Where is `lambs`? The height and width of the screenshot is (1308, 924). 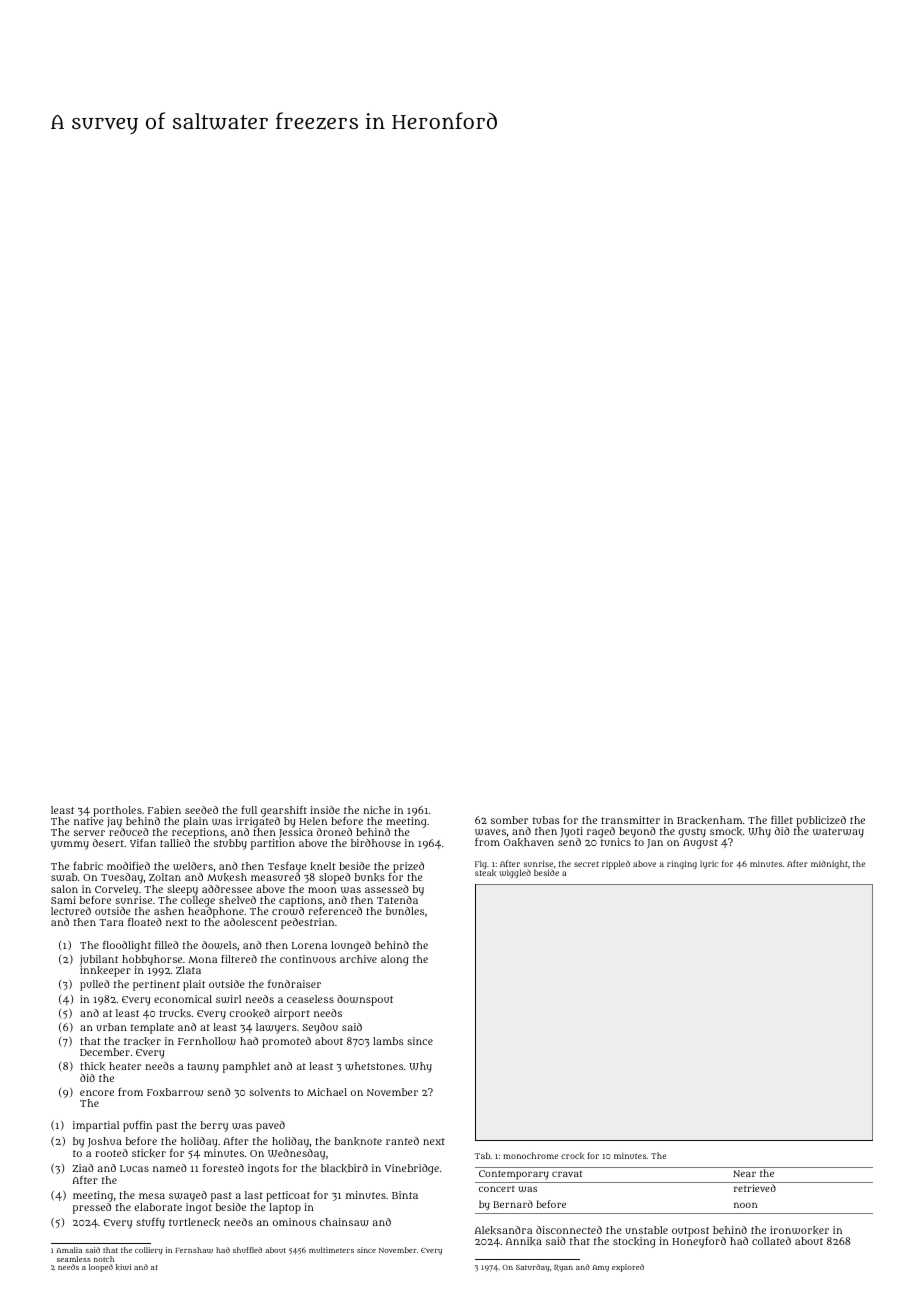 lambs is located at coordinates (388, 1041).
